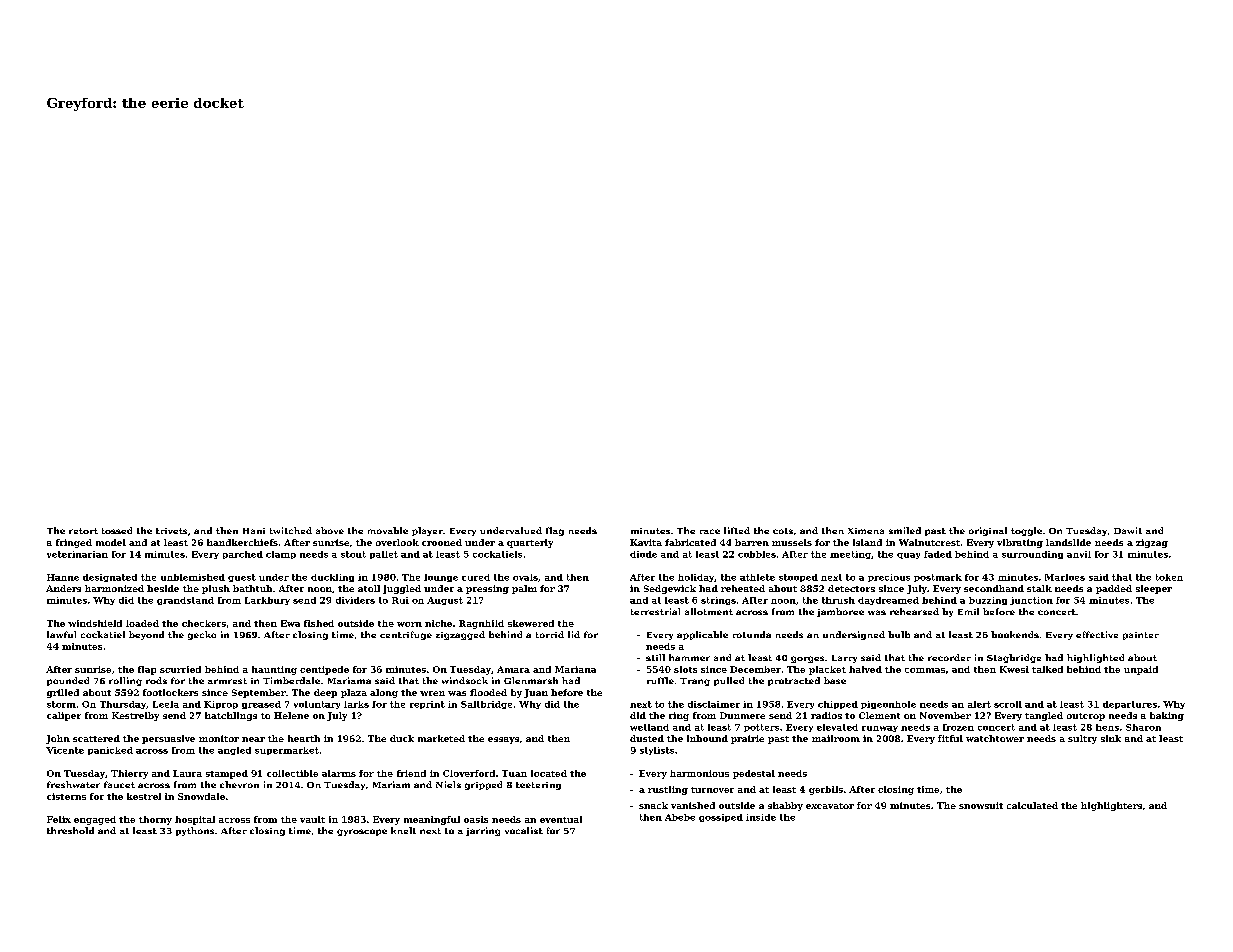  I want to click on flag, so click(555, 531).
